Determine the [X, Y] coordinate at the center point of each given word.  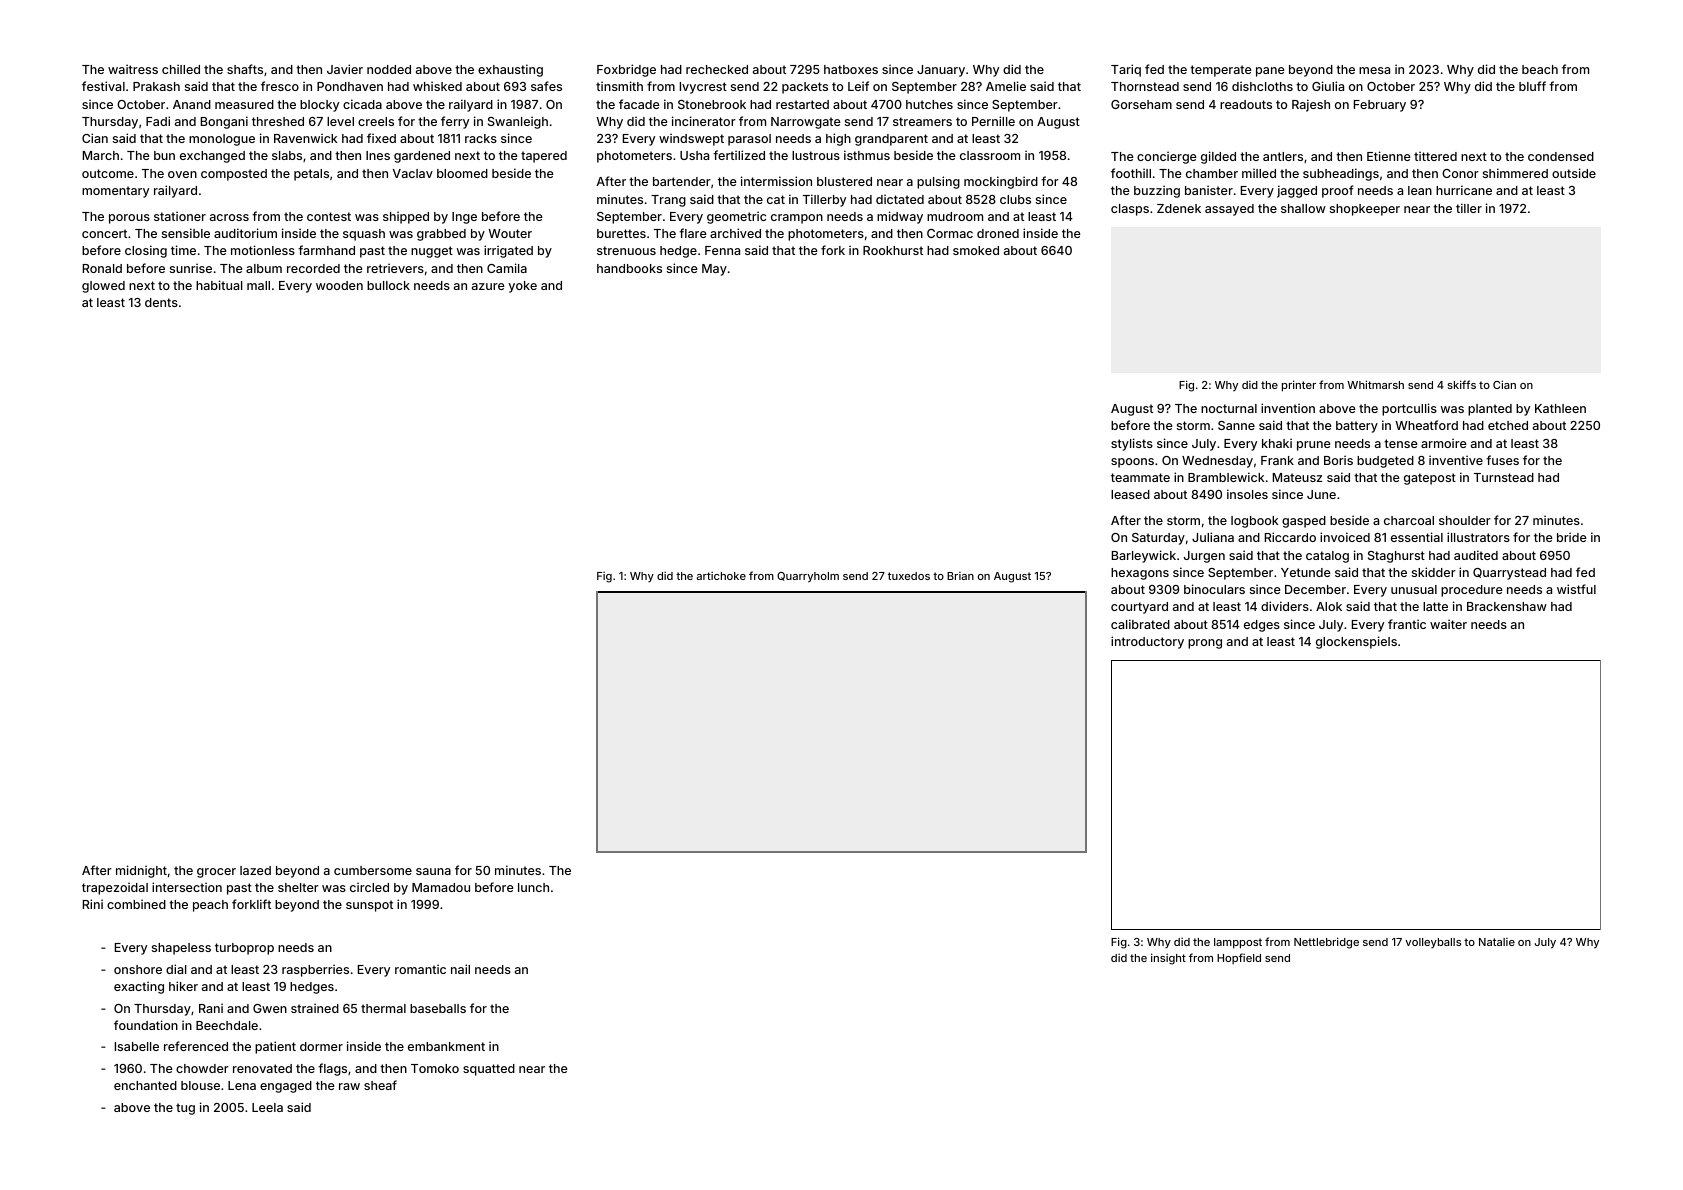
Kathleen [1560, 408]
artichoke [721, 575]
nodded [389, 69]
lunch [533, 887]
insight [1168, 959]
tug [185, 1109]
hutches [929, 104]
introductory [1147, 642]
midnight [141, 871]
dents [161, 302]
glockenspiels [1356, 642]
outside [1574, 173]
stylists [1132, 444]
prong [1205, 644]
